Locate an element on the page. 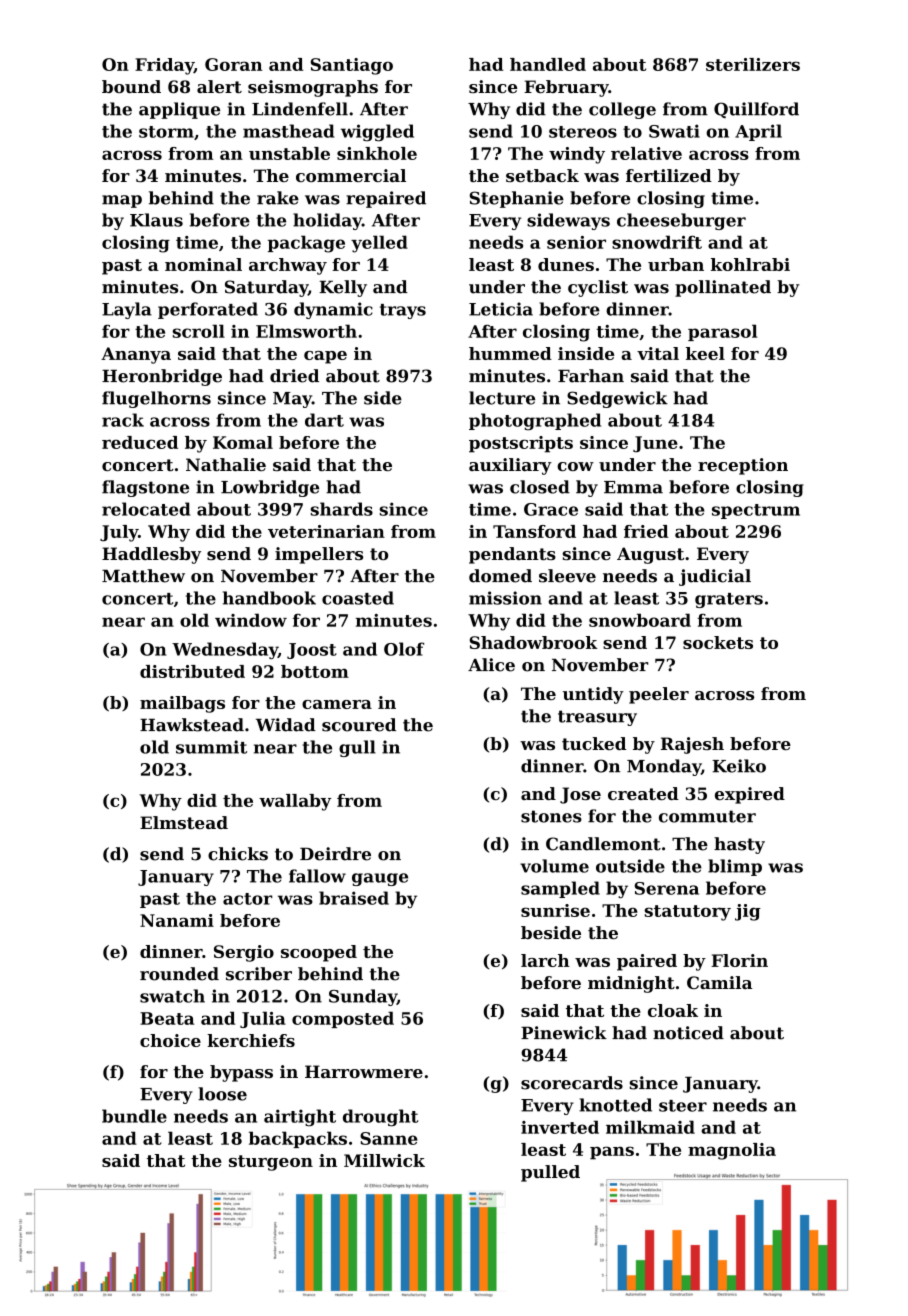 This image has width=908, height=1316. bound is located at coordinates (131, 86).
